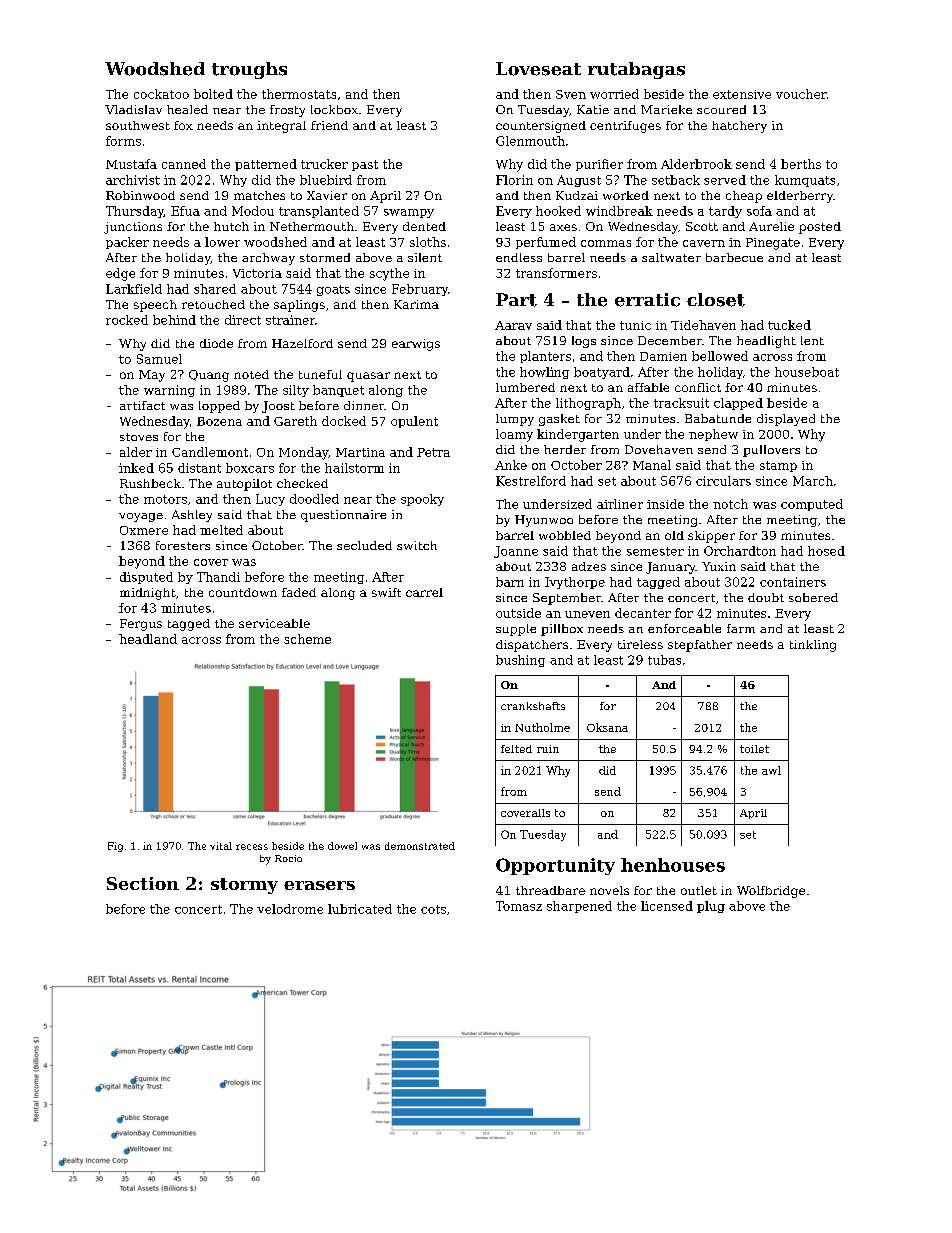 Image resolution: width=952 pixels, height=1233 pixels. I want to click on tucked, so click(789, 325).
